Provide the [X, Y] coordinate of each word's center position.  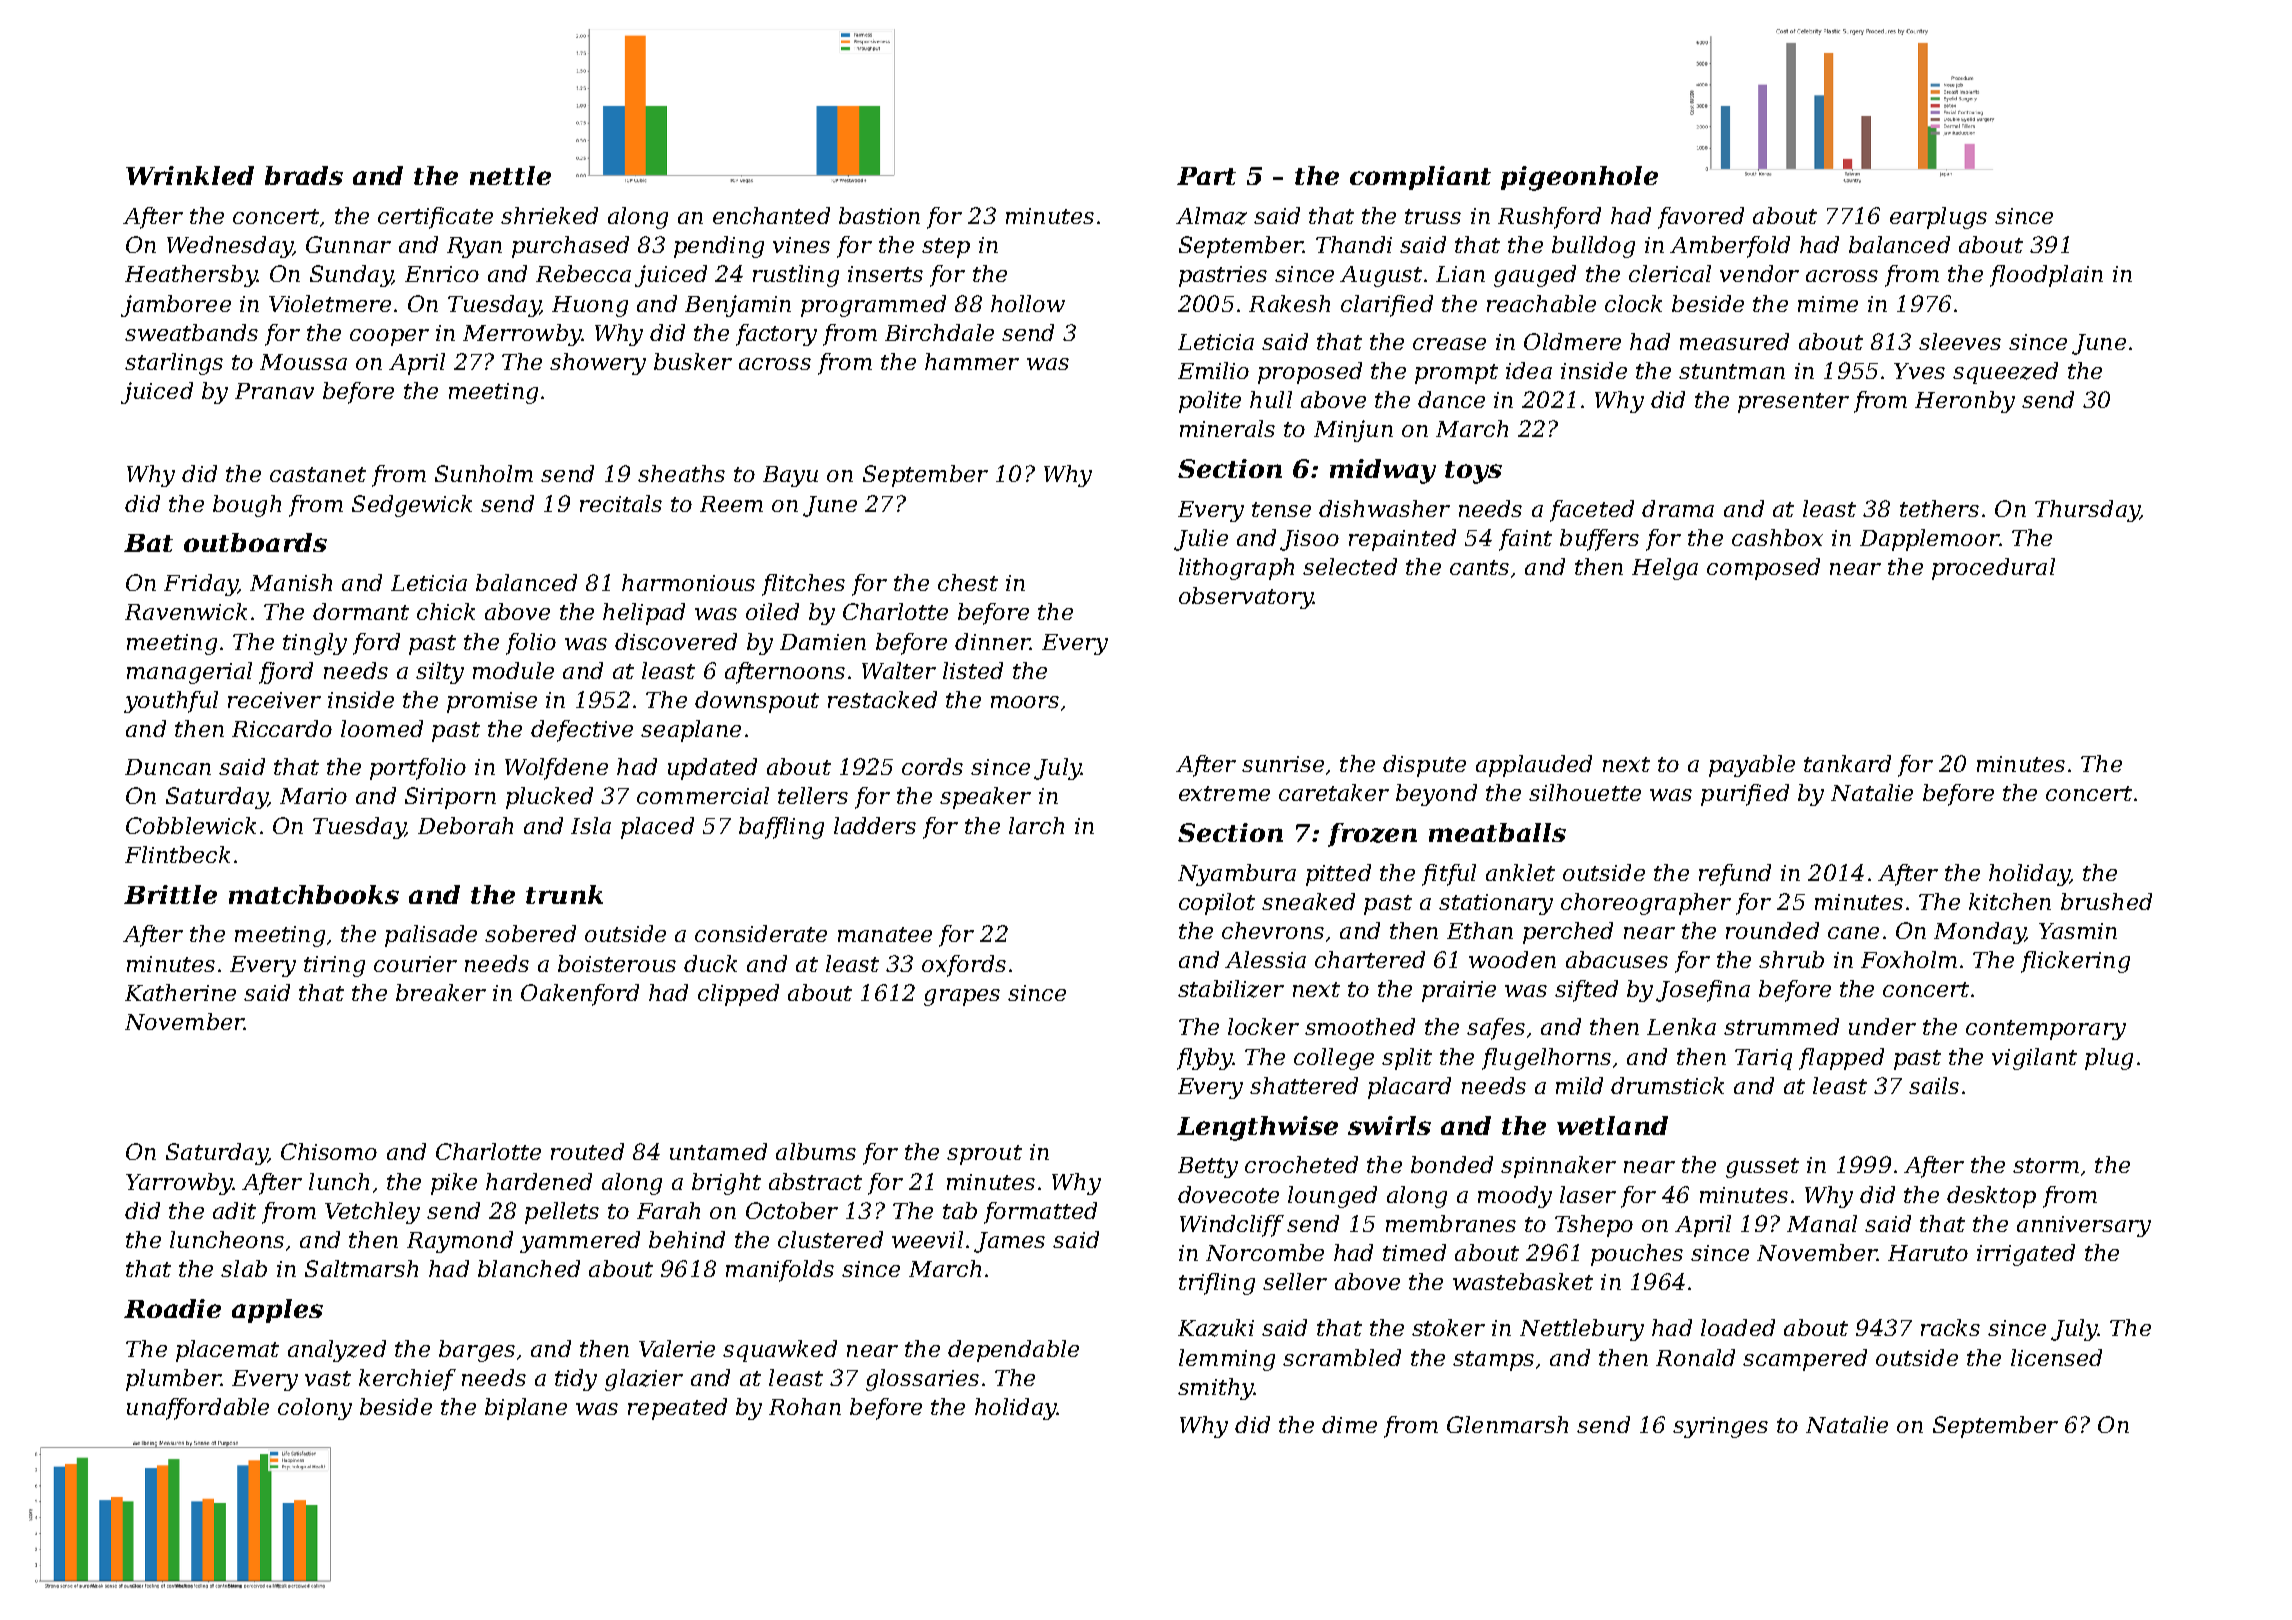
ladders [875, 825]
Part [1206, 176]
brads [304, 175]
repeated [677, 1409]
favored [1701, 218]
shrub [1791, 959]
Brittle [170, 894]
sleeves [1960, 341]
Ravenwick [186, 611]
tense [1281, 509]
